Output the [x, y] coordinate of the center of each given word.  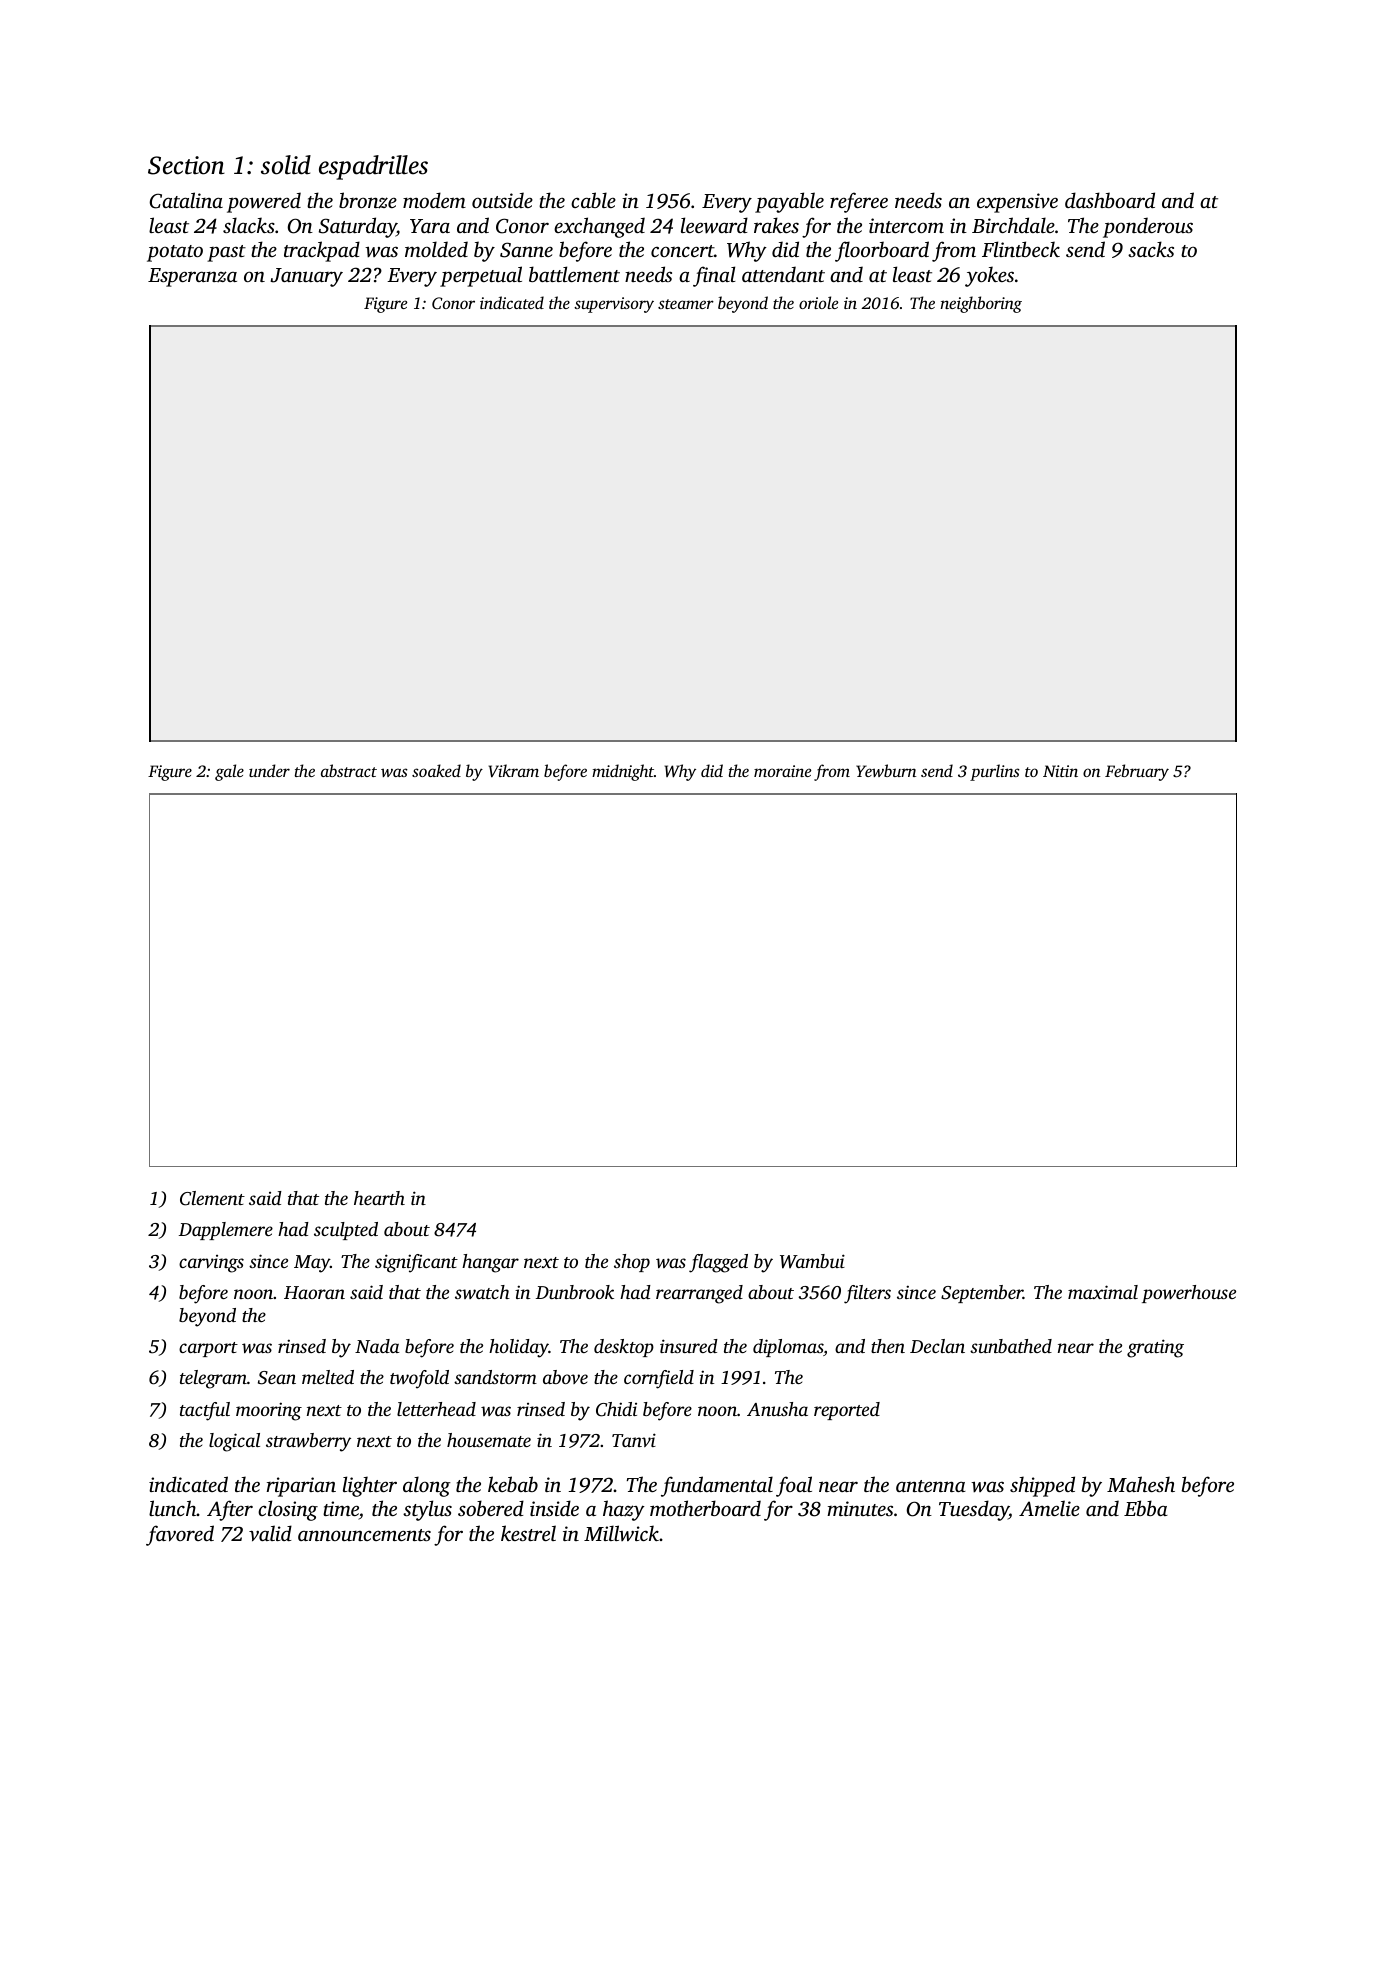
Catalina [186, 200]
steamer [686, 304]
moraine [782, 771]
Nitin [1060, 771]
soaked [436, 770]
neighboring [981, 304]
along [427, 1486]
